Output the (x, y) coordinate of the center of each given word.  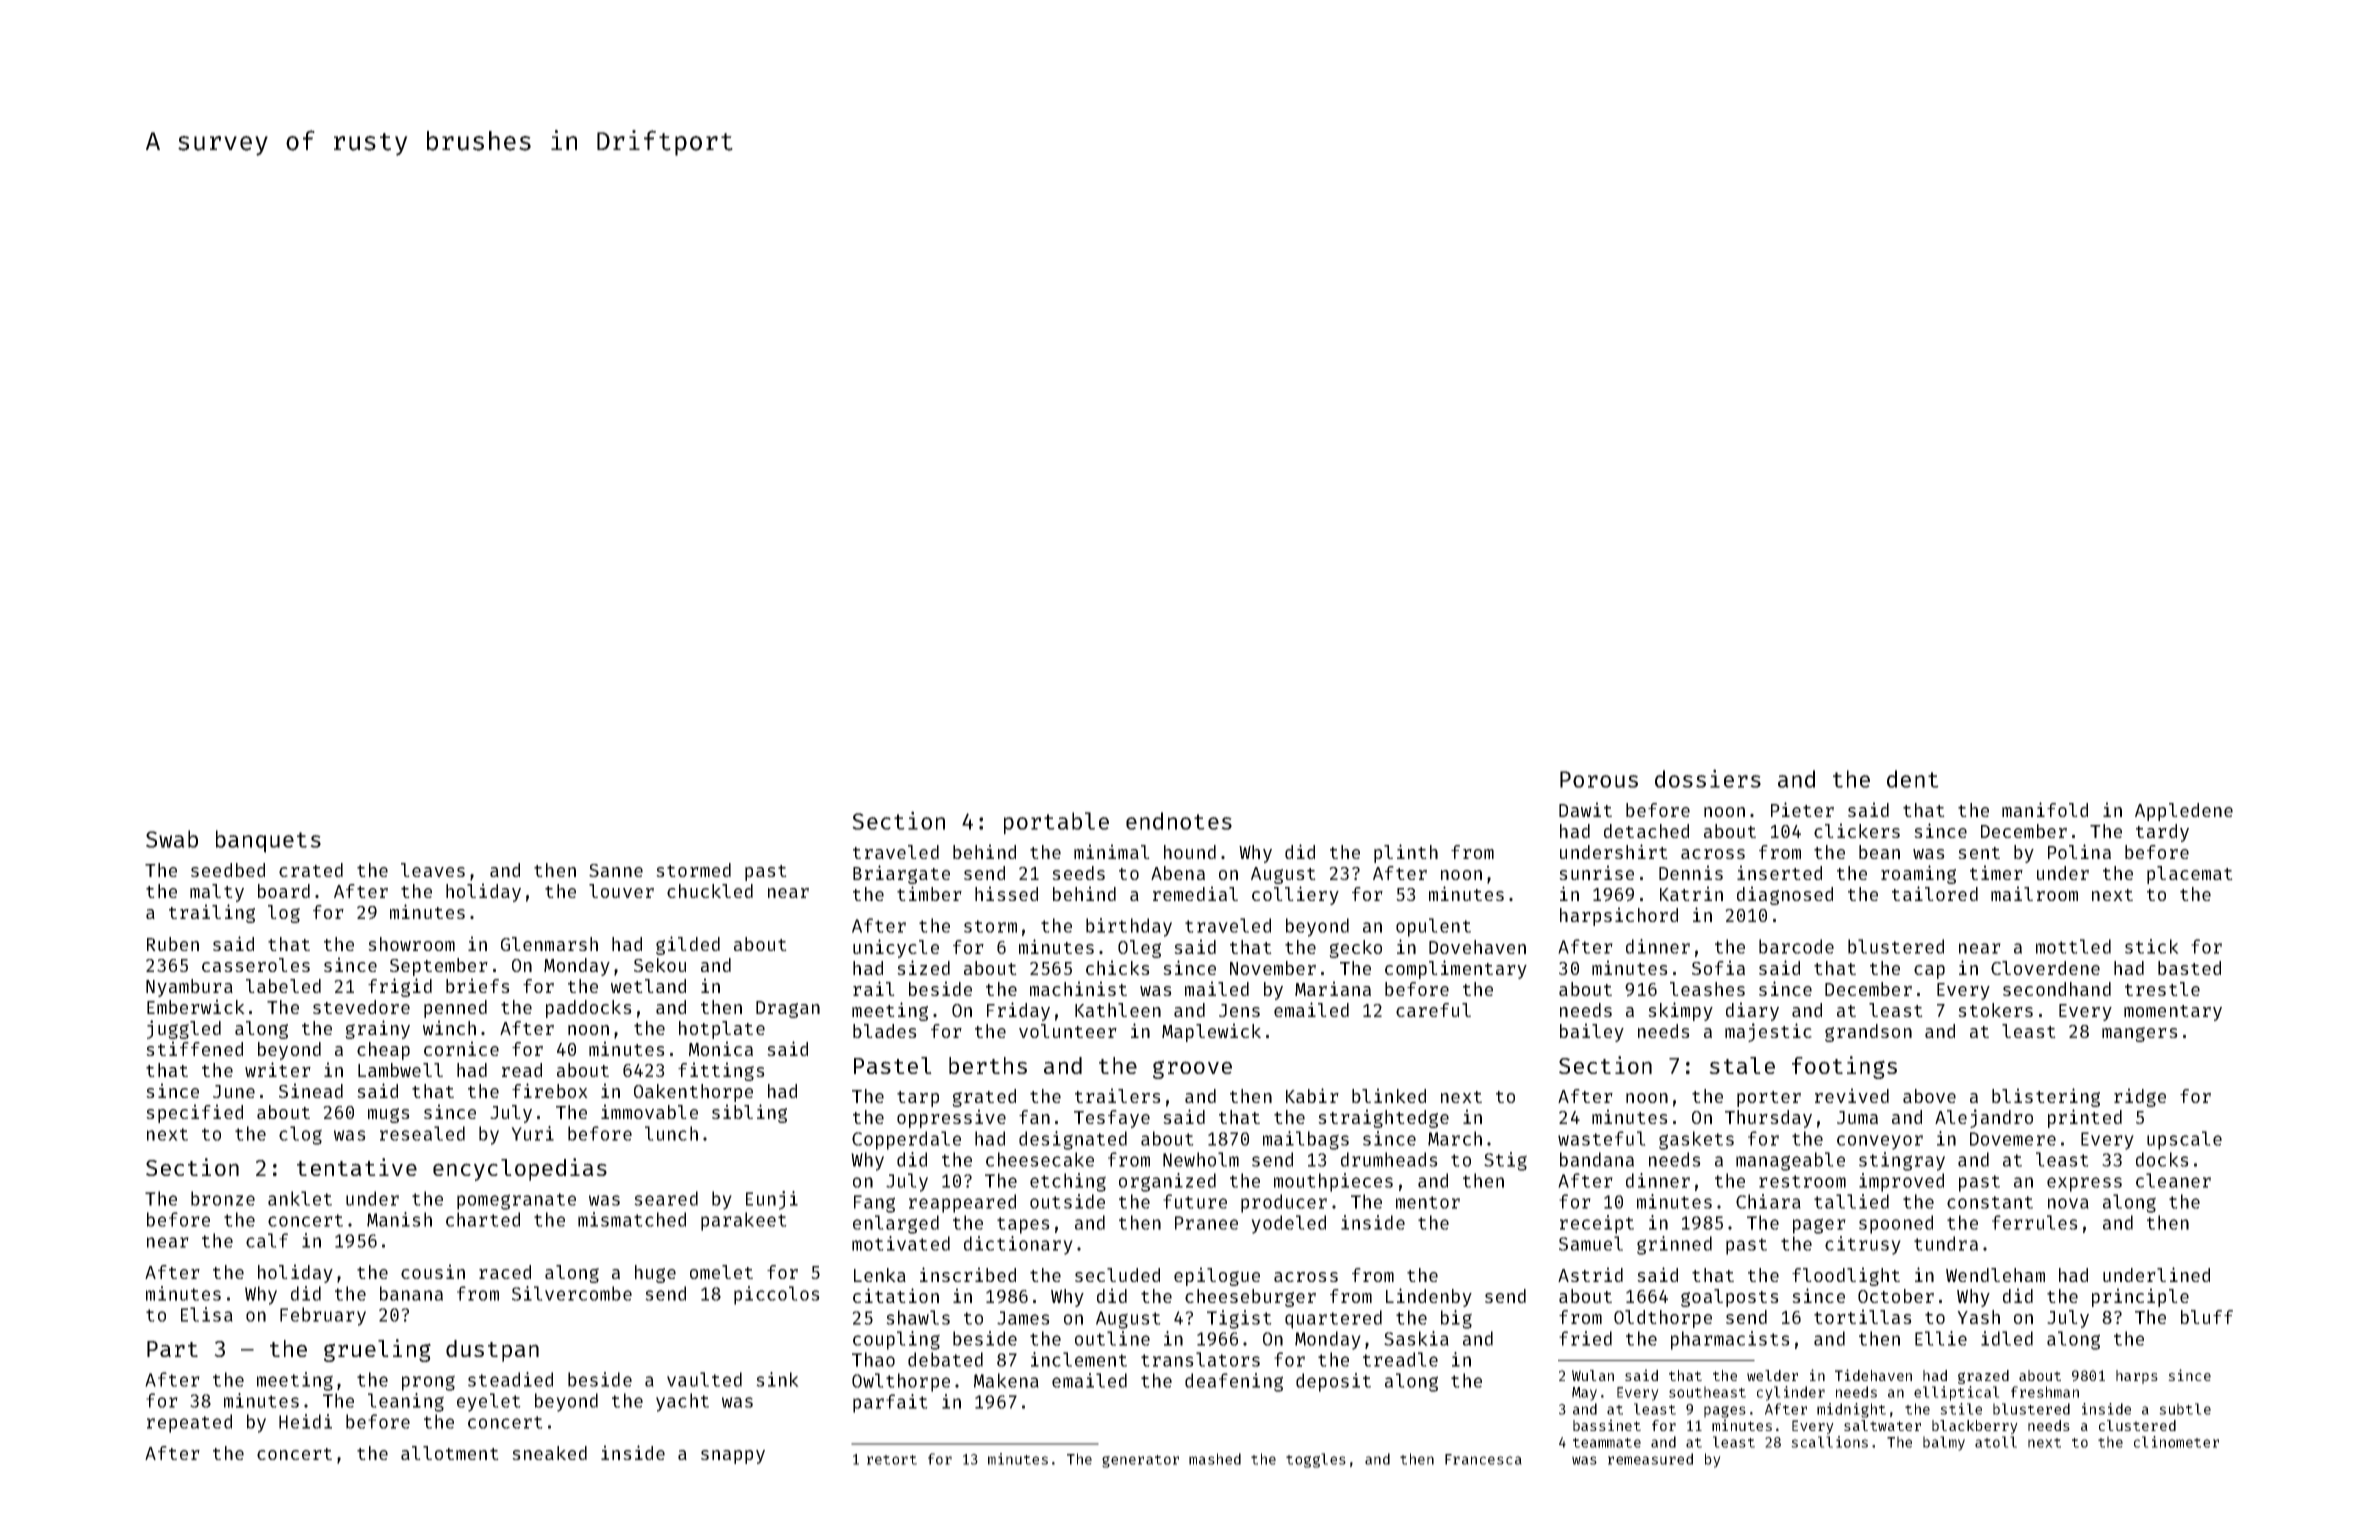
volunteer (1068, 1031)
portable (1056, 823)
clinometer (2176, 1442)
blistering (2046, 1097)
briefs (478, 985)
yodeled (1288, 1224)
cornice (461, 1048)
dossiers (1708, 778)
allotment (450, 1453)
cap (1929, 972)
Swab (172, 839)
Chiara (1768, 1201)
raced (505, 1272)
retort (892, 1460)
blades (885, 1031)
